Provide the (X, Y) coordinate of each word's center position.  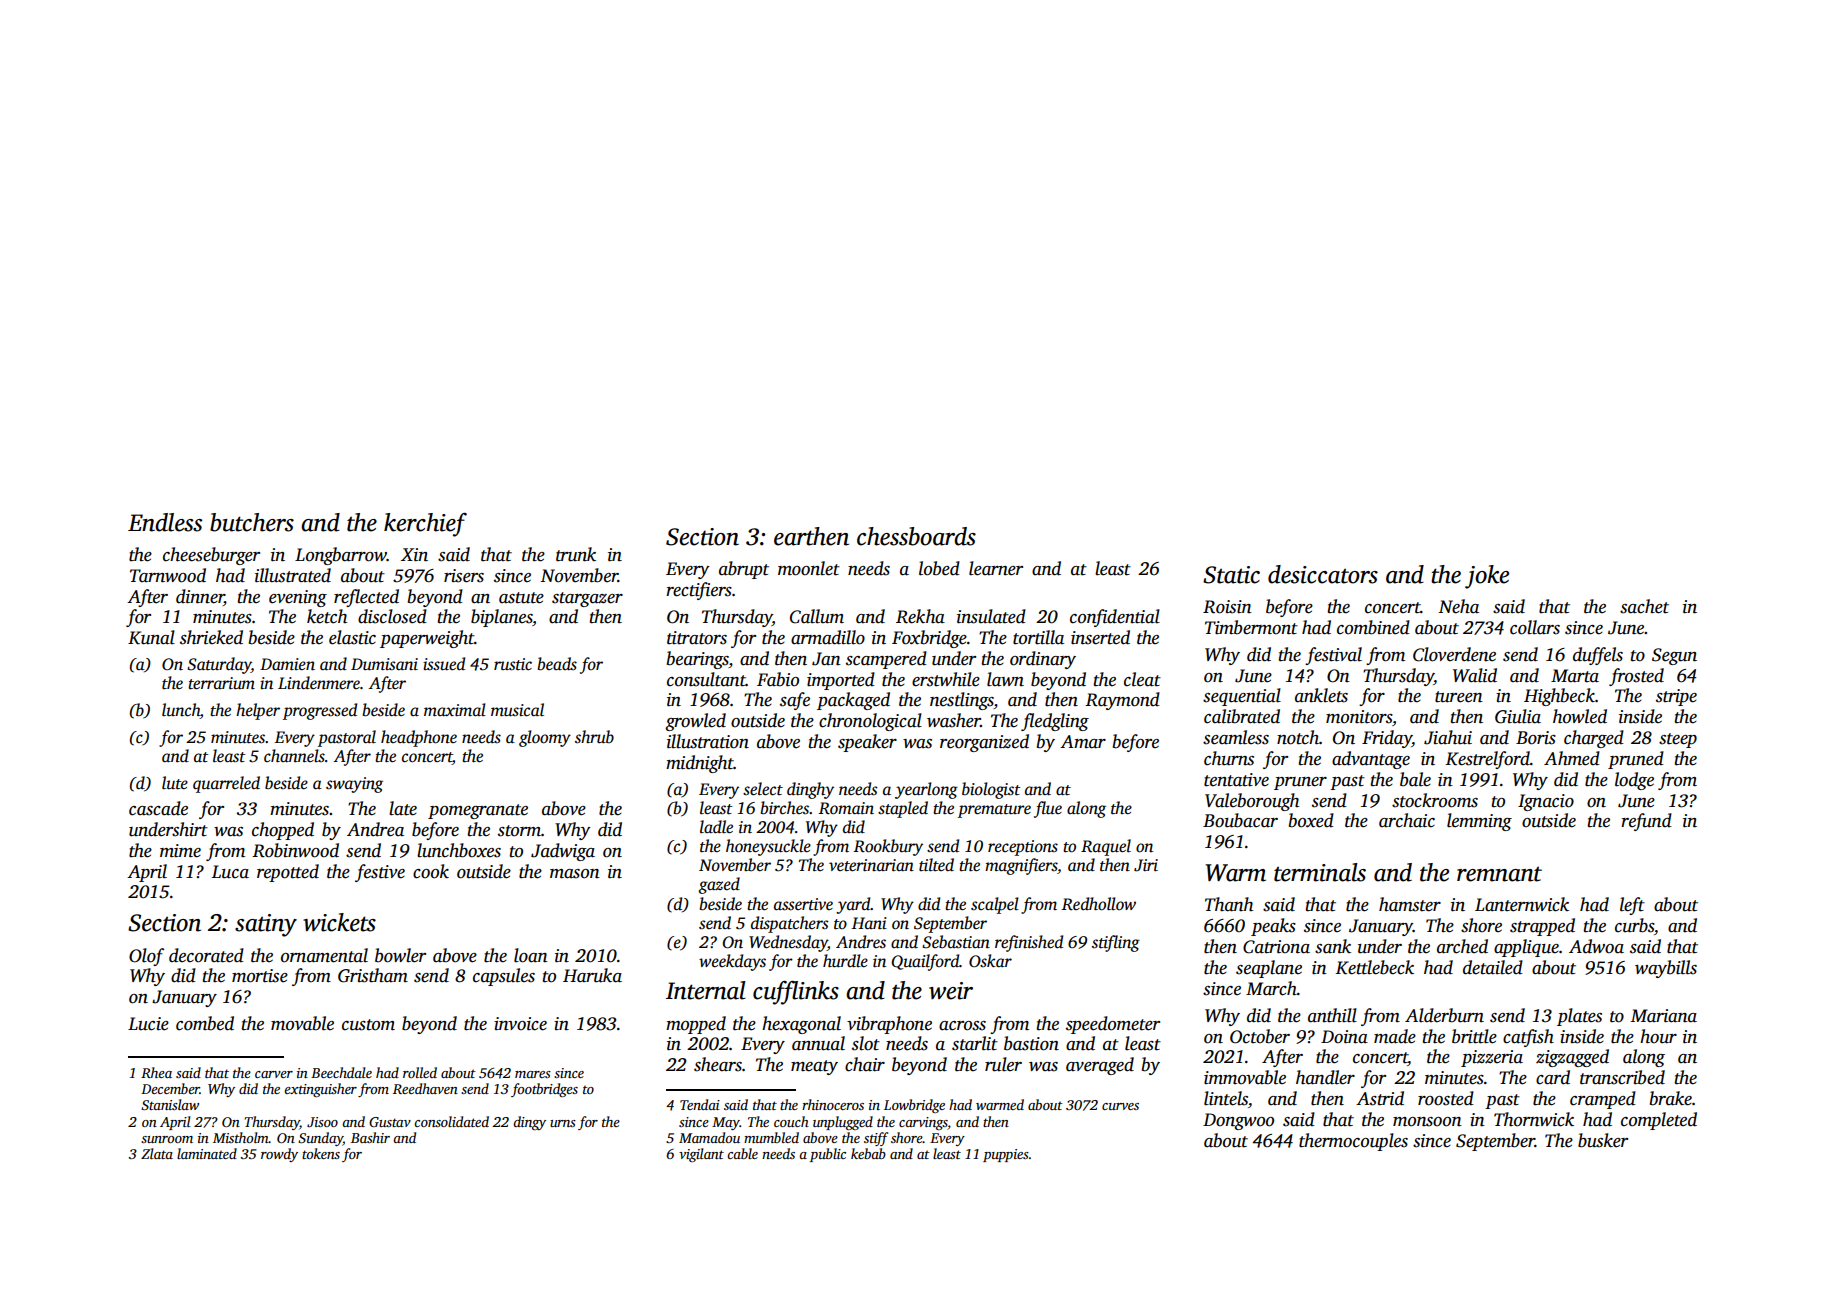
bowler (400, 955)
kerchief (425, 525)
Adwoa (1596, 946)
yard (853, 905)
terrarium (221, 683)
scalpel (995, 905)
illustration (708, 741)
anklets (1321, 695)
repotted (288, 873)
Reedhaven (425, 1088)
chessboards (916, 536)
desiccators (1323, 574)
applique (1526, 948)
